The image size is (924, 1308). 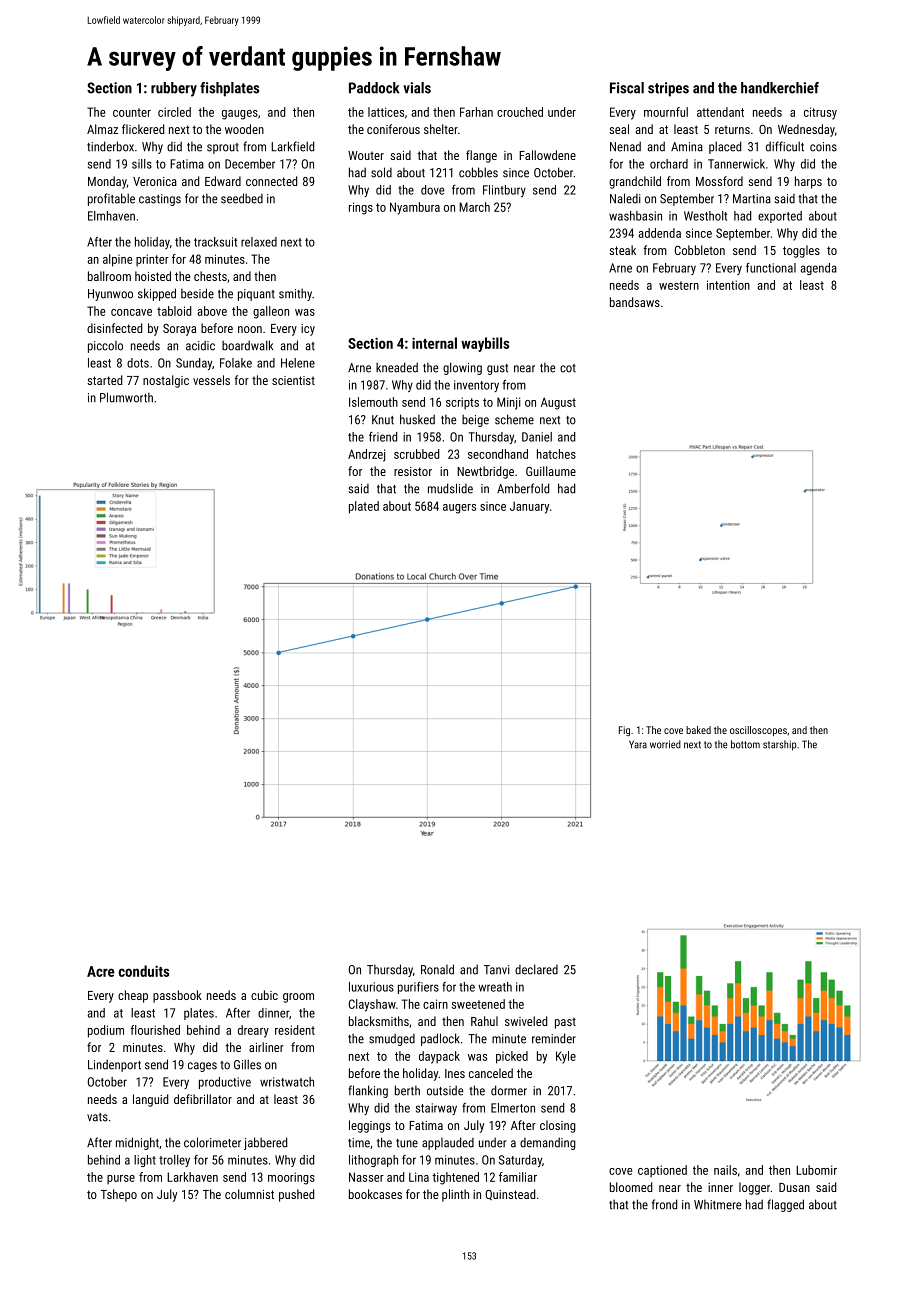 I want to click on podium, so click(x=106, y=1031).
